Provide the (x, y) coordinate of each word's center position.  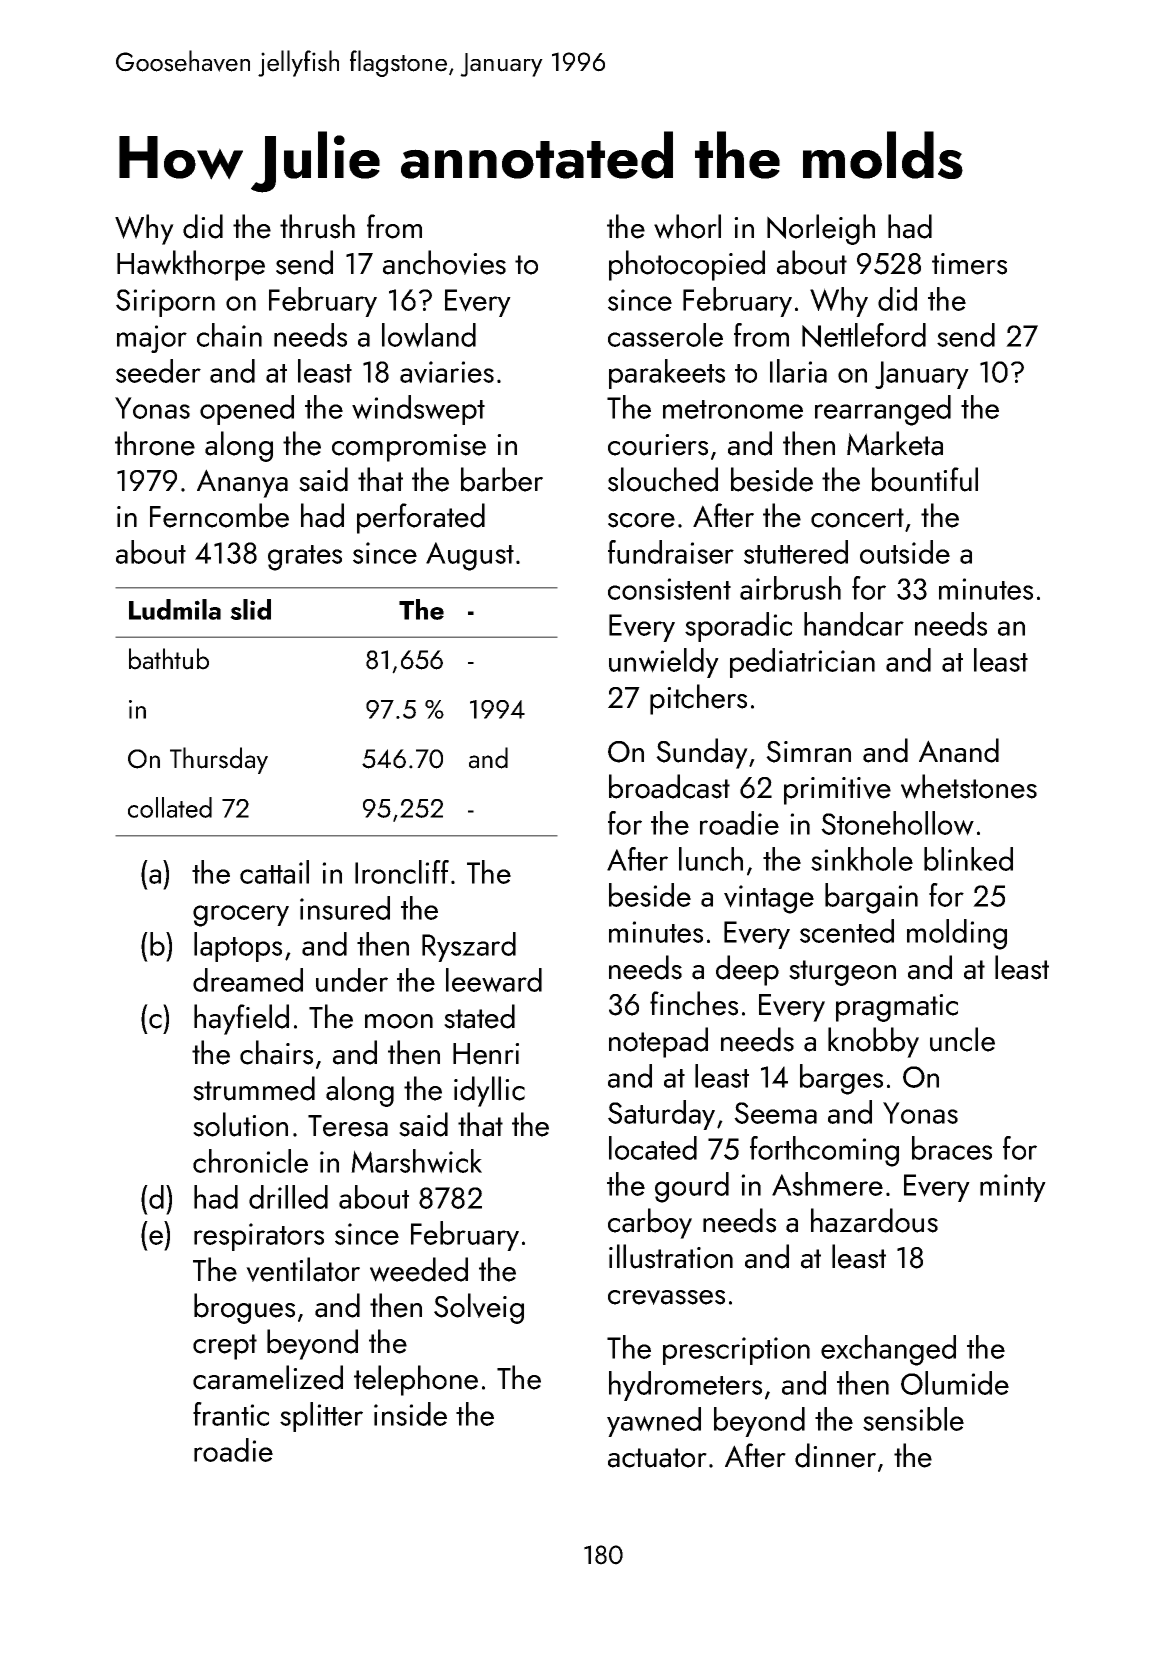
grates (305, 558)
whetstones (969, 786)
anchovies (444, 262)
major (152, 339)
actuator (657, 1458)
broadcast (669, 786)
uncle (962, 1039)
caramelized (268, 1377)
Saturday (661, 1115)
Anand (959, 750)
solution (240, 1124)
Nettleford (864, 335)
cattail (274, 872)
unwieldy (664, 663)
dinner (835, 1455)
